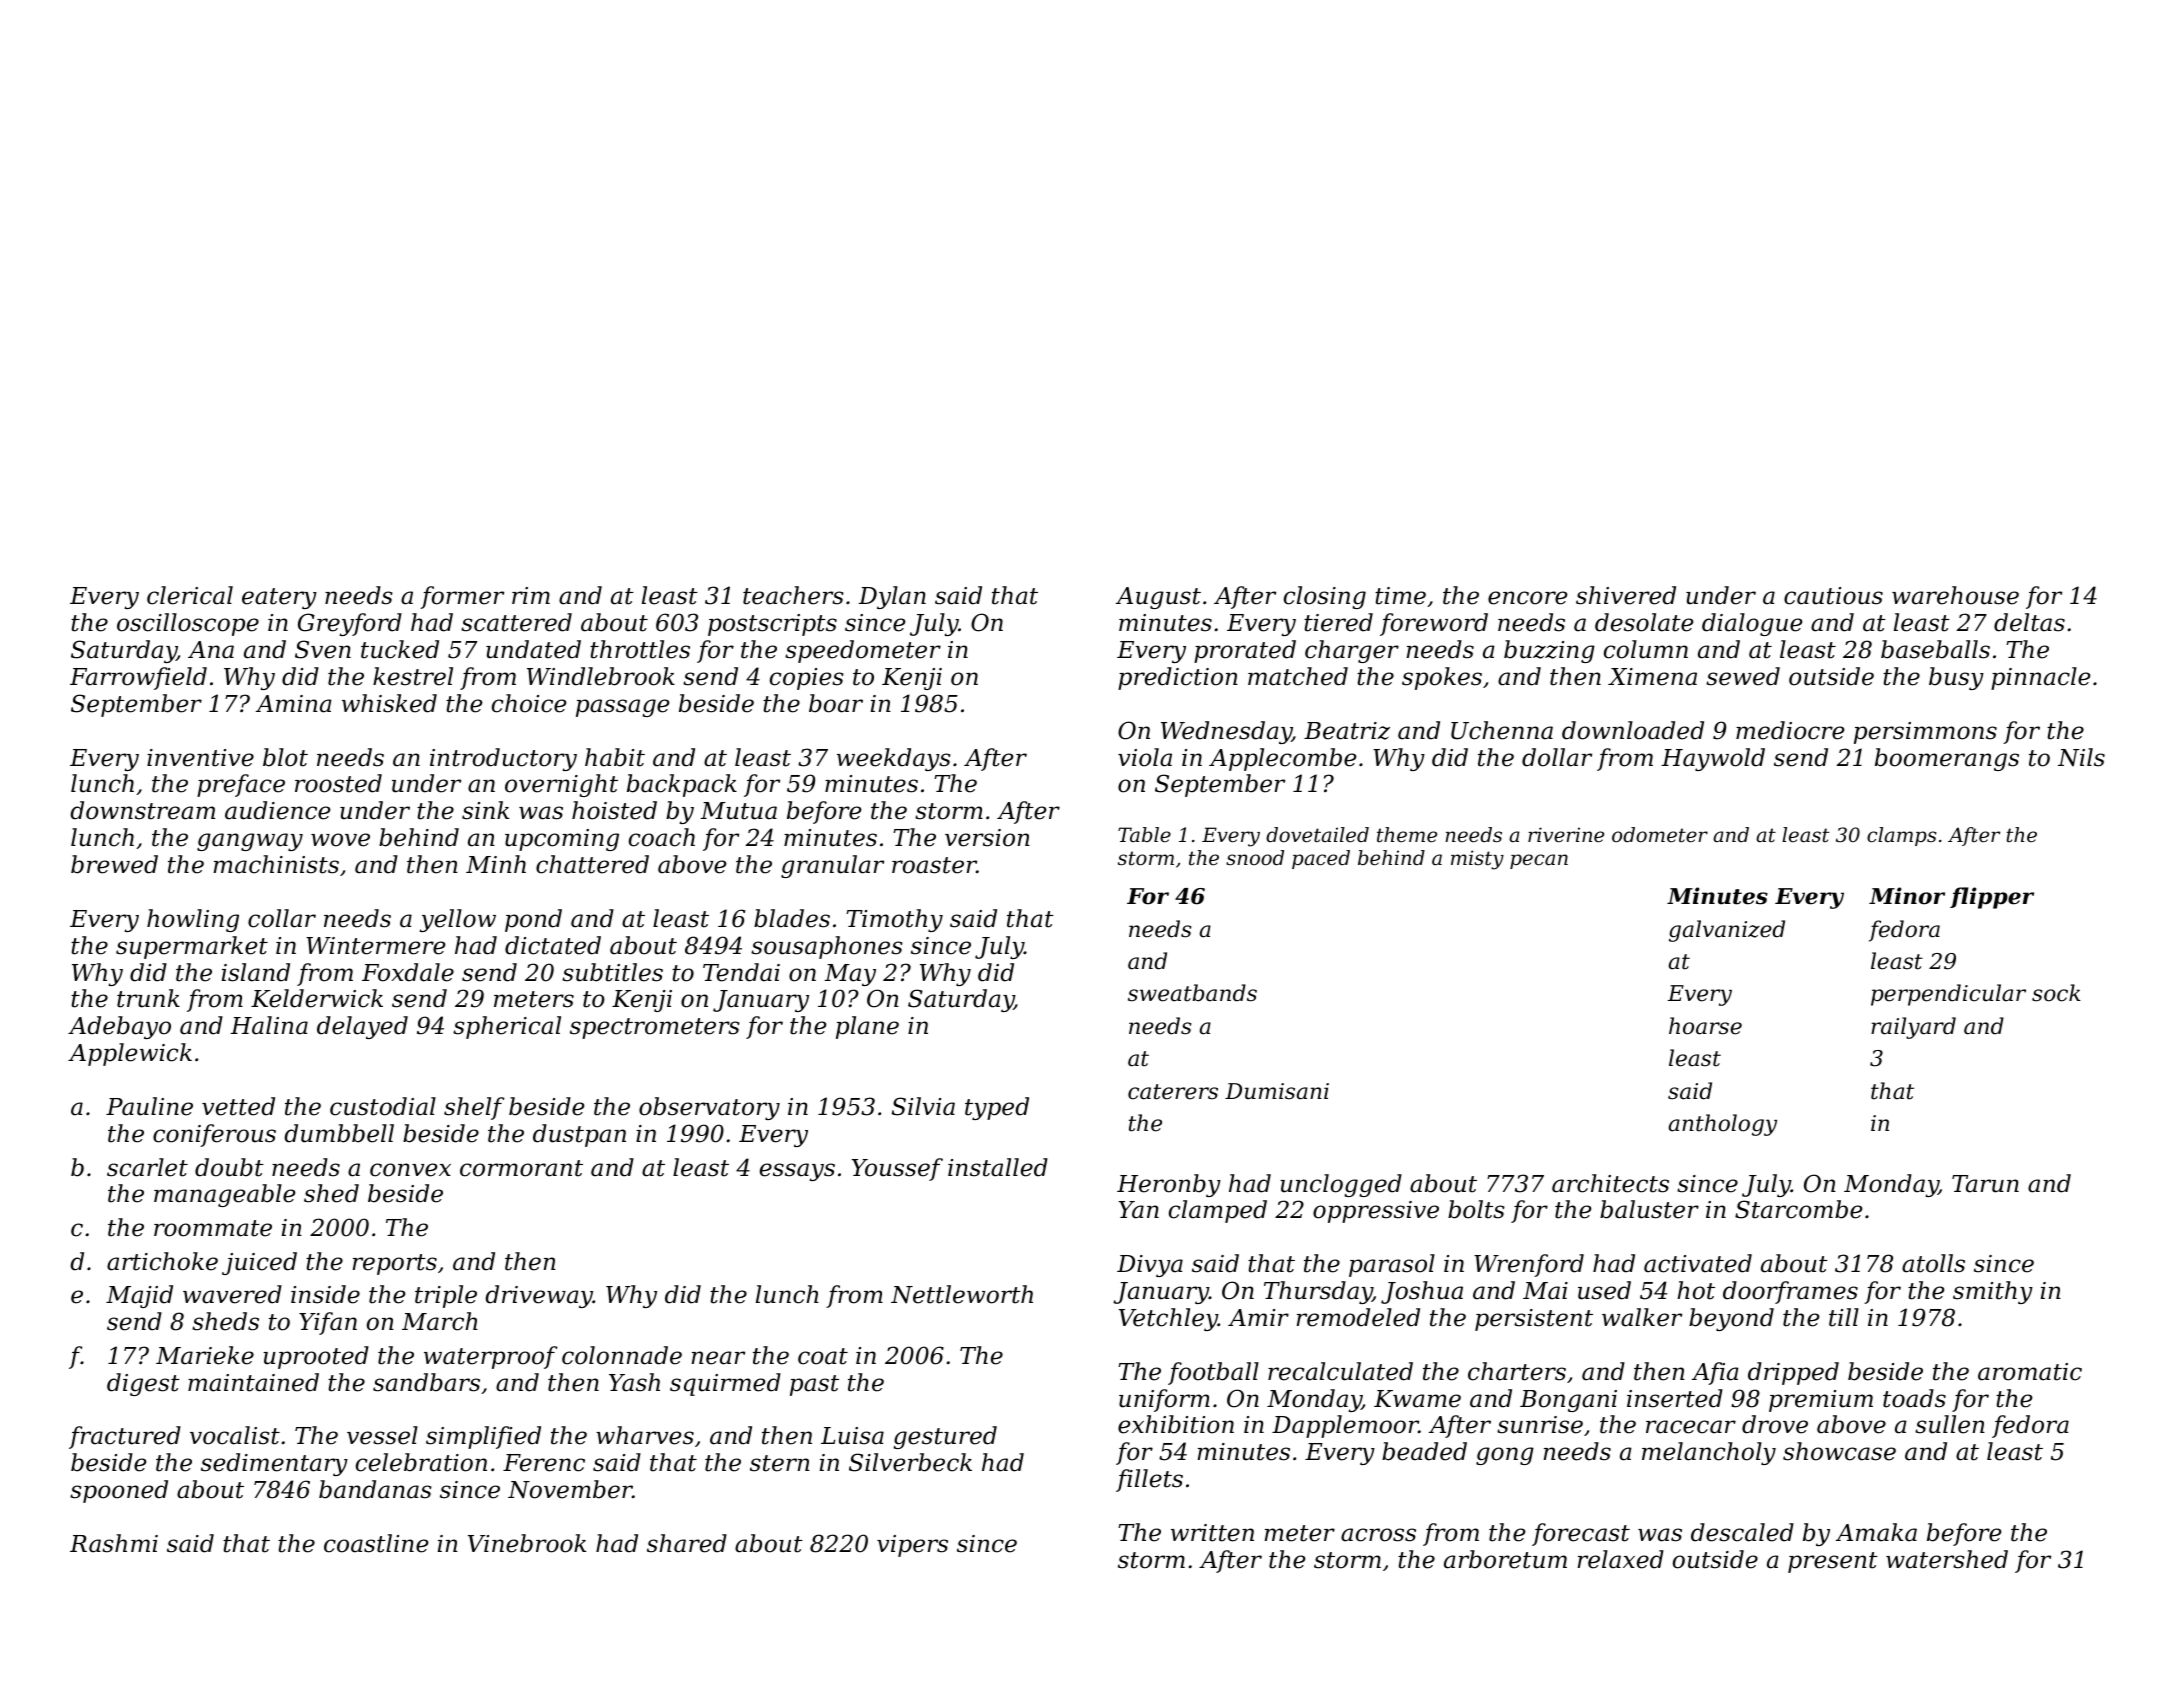 The width and height of the screenshot is (2178, 1683). What do you see at coordinates (634, 1382) in the screenshot?
I see `Yash` at bounding box center [634, 1382].
